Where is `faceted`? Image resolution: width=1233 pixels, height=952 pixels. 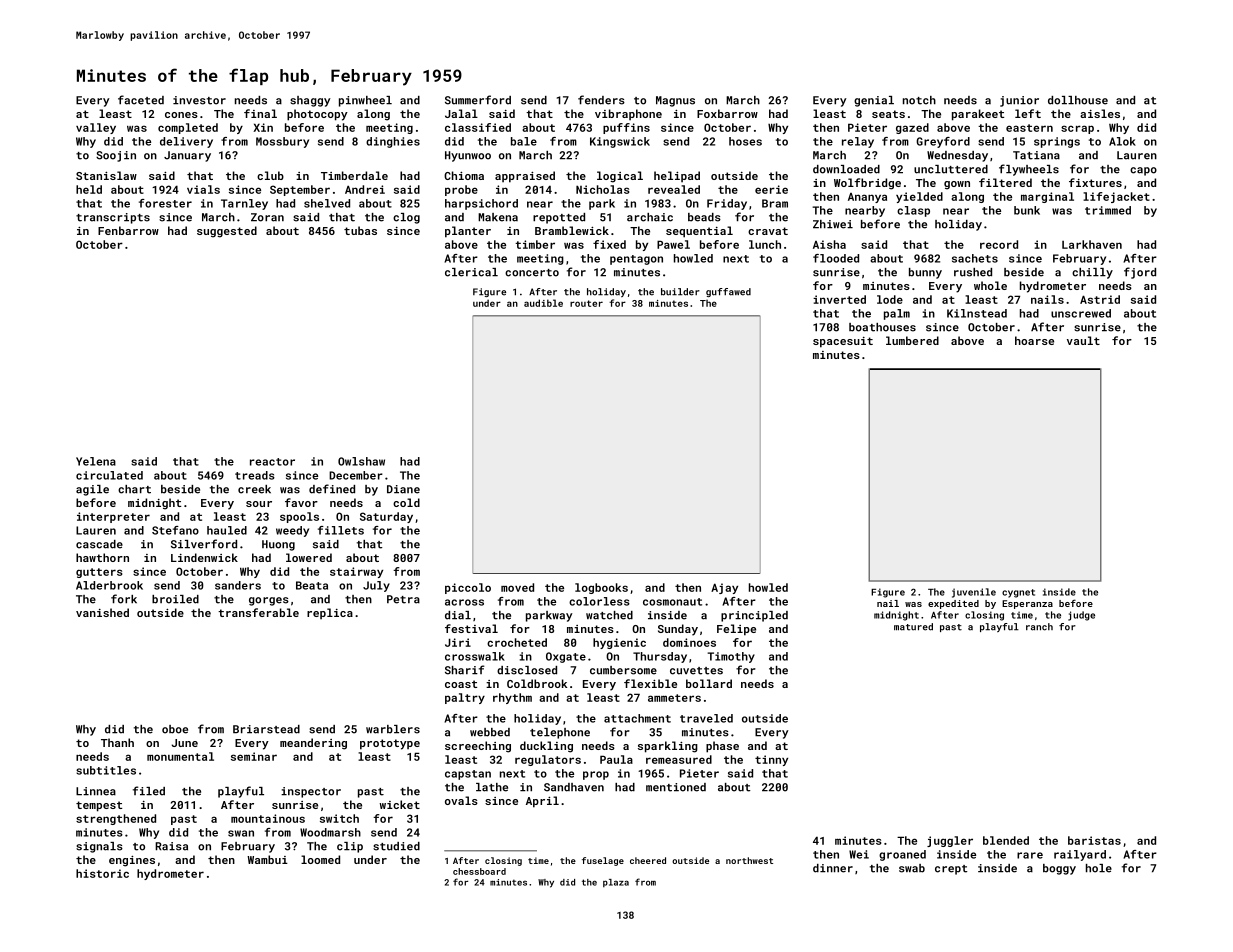 faceted is located at coordinates (141, 100).
